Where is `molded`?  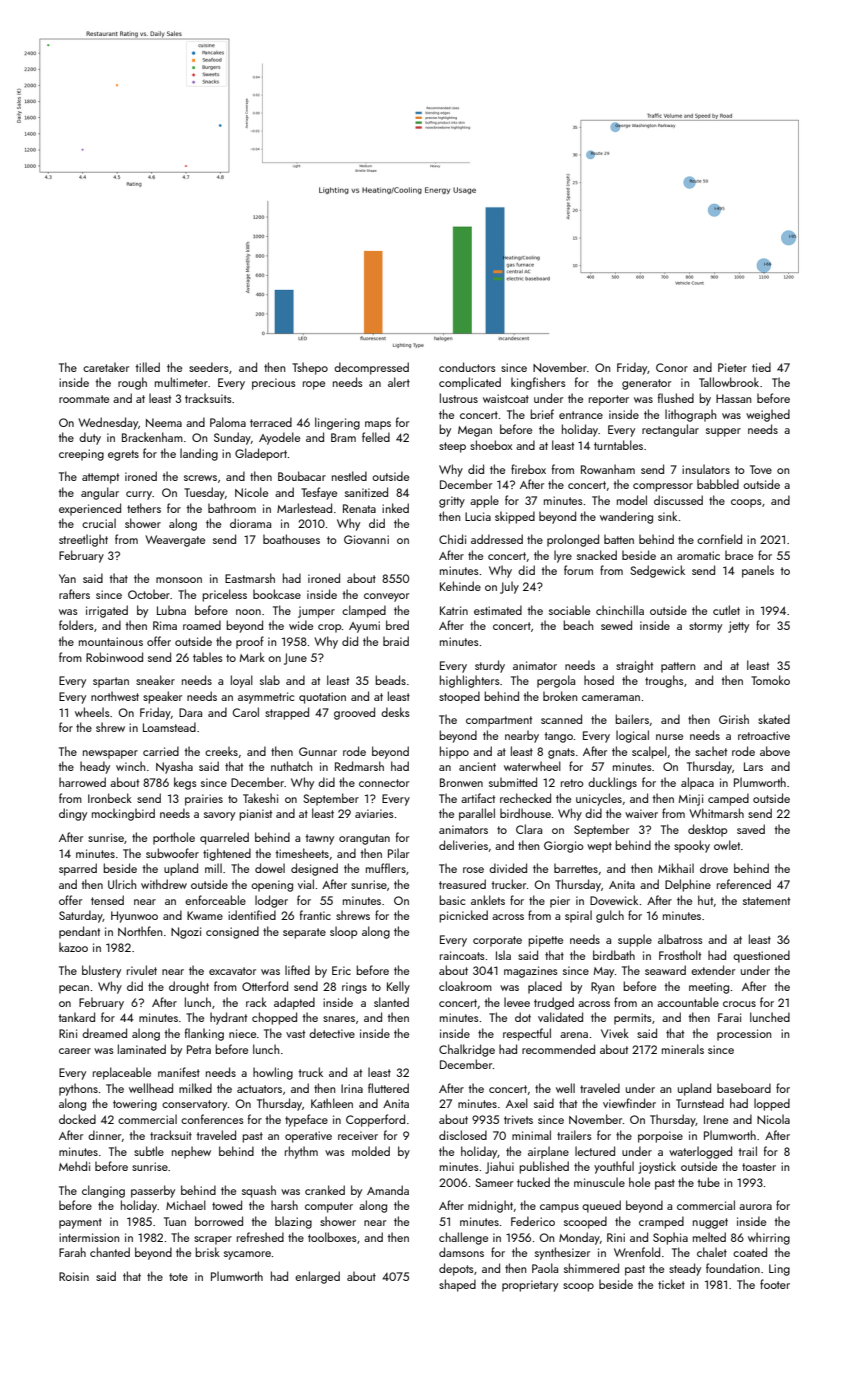 molded is located at coordinates (371, 1151).
